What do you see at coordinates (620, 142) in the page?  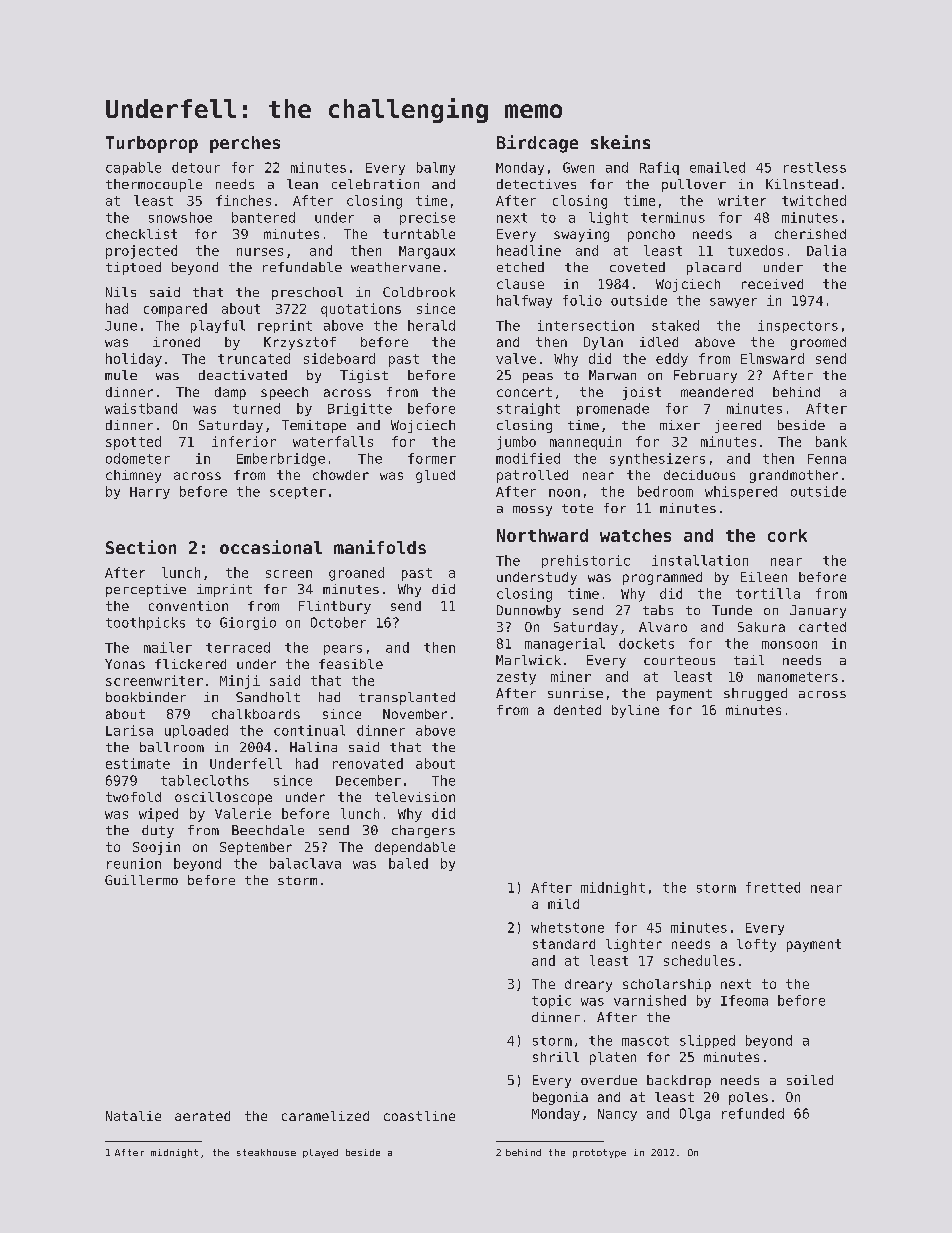 I see `skeins` at bounding box center [620, 142].
